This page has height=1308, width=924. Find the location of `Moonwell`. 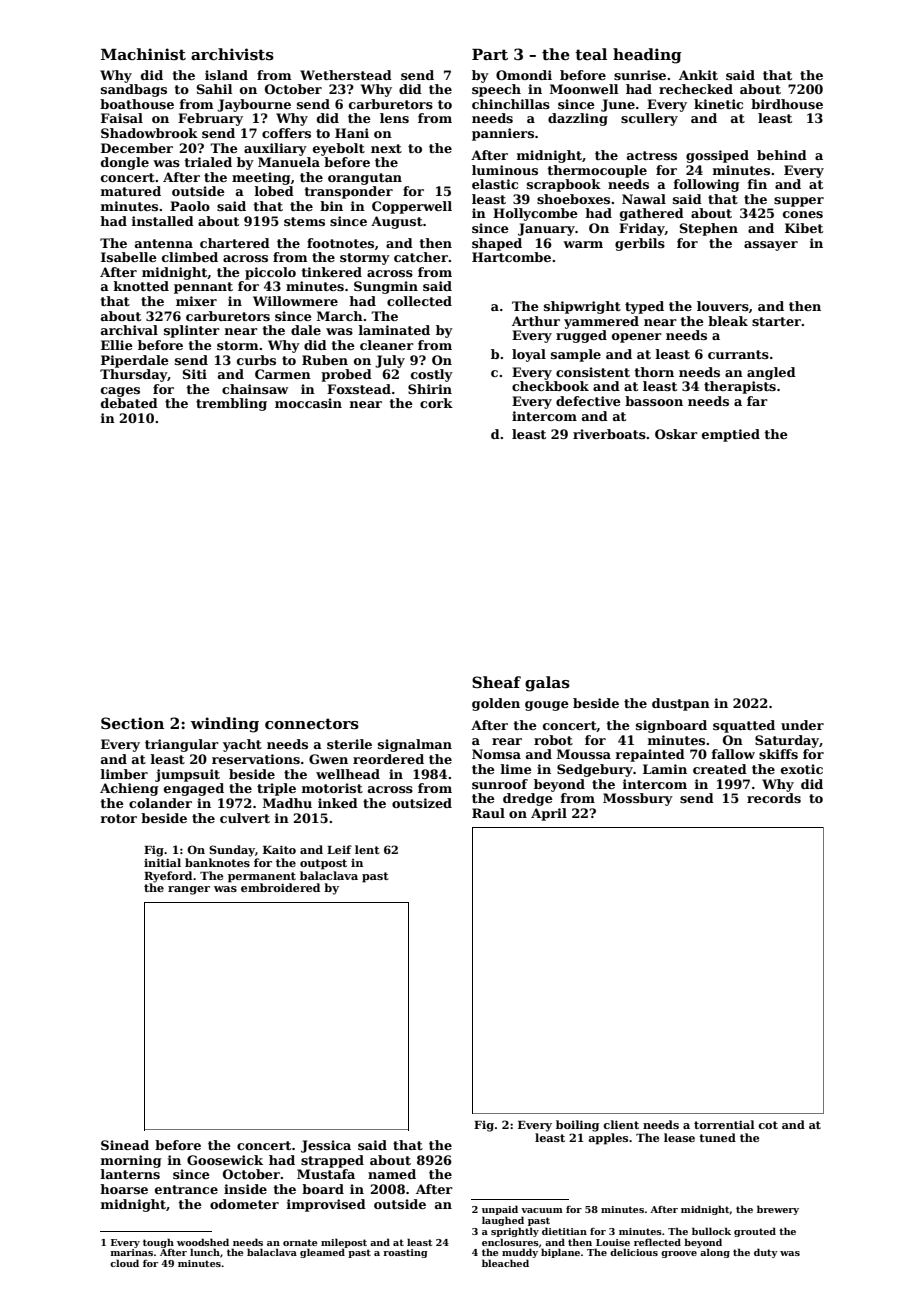

Moonwell is located at coordinates (584, 89).
